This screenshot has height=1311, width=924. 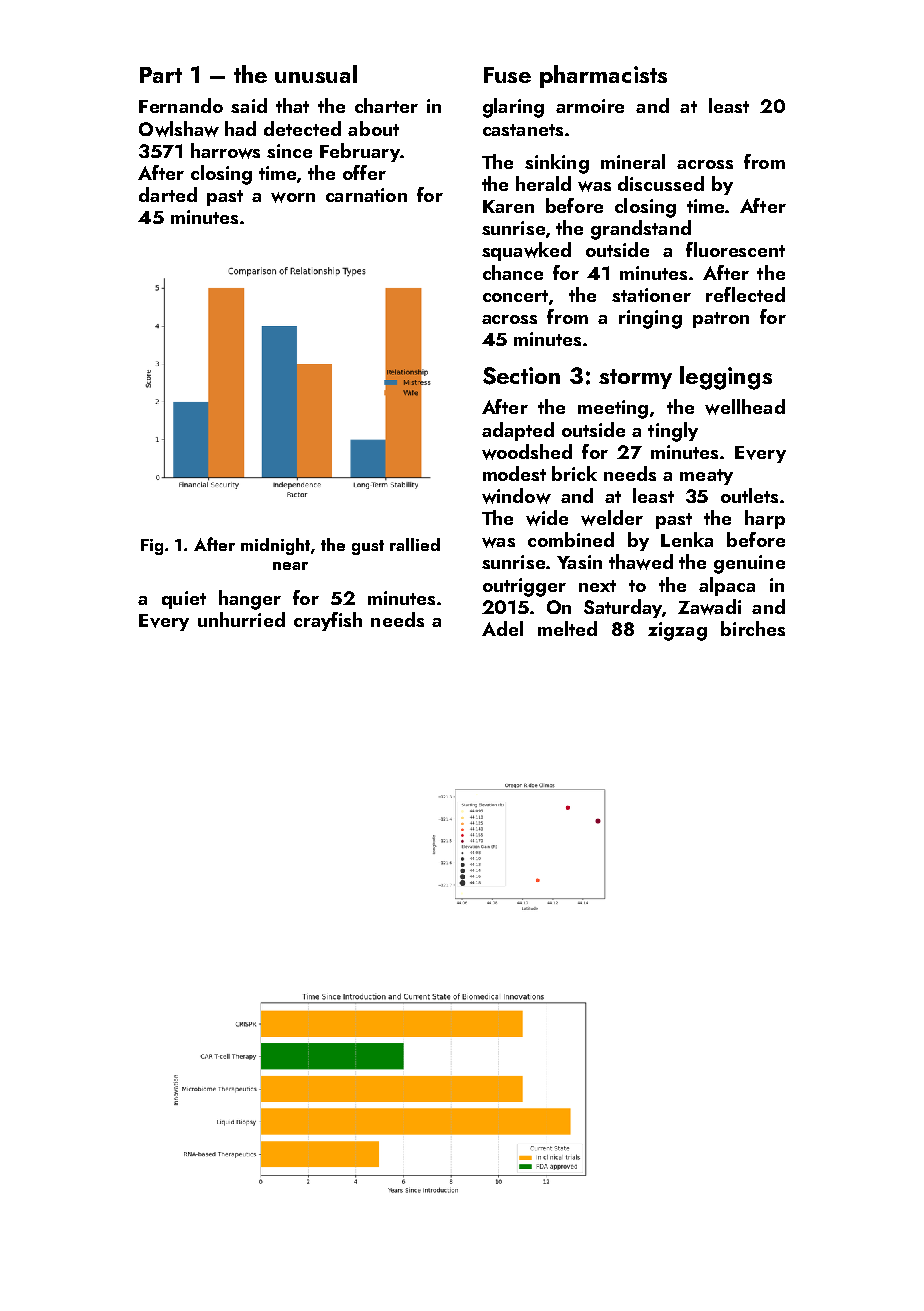 What do you see at coordinates (275, 546) in the screenshot?
I see `midnight` at bounding box center [275, 546].
